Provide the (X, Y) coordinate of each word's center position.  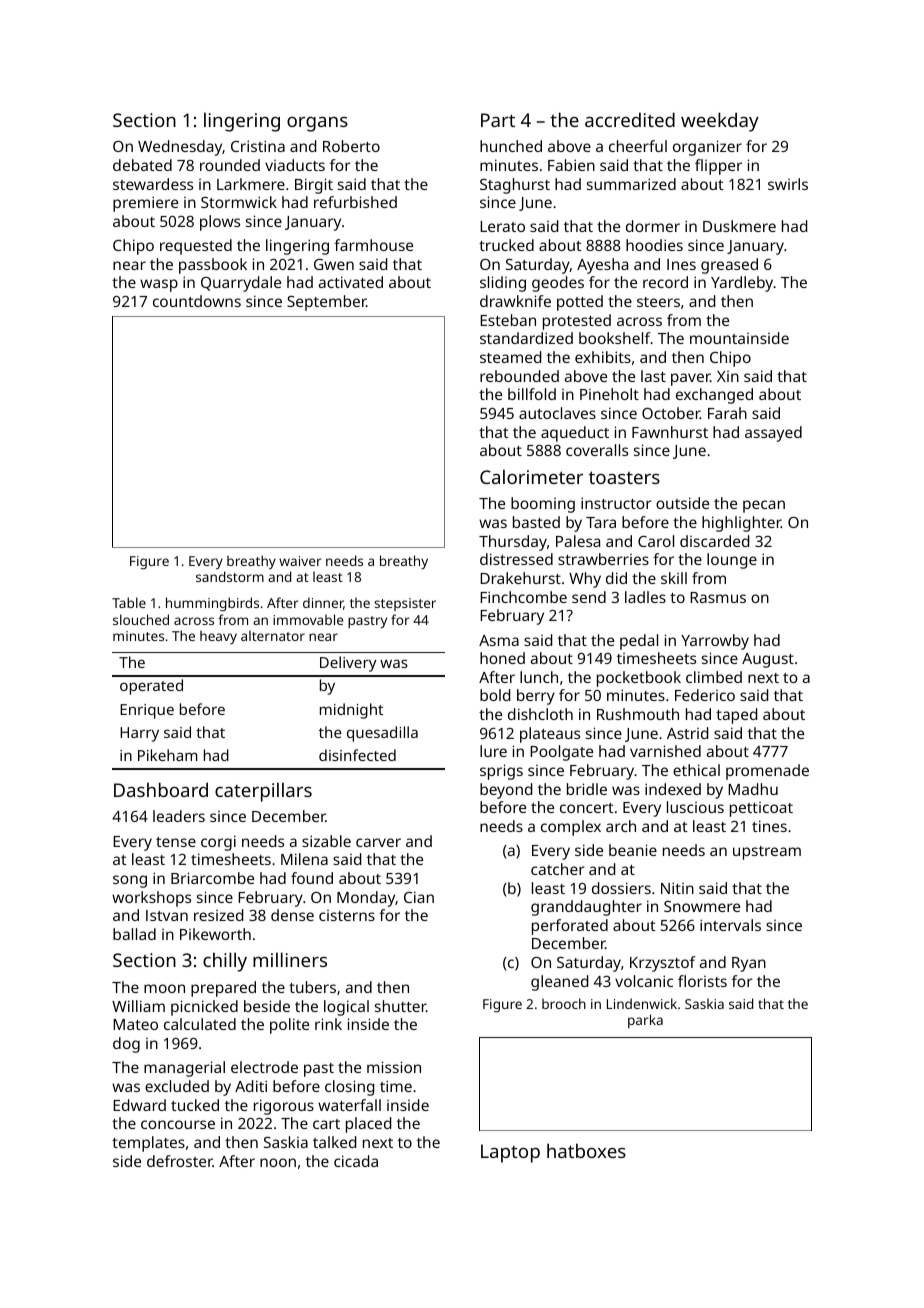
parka (645, 1021)
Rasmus (718, 597)
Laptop (510, 1153)
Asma (499, 640)
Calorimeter (531, 476)
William (138, 1006)
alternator (273, 636)
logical (346, 1008)
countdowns (197, 301)
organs (317, 124)
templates (148, 1144)
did (616, 578)
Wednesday (180, 148)
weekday (720, 122)
